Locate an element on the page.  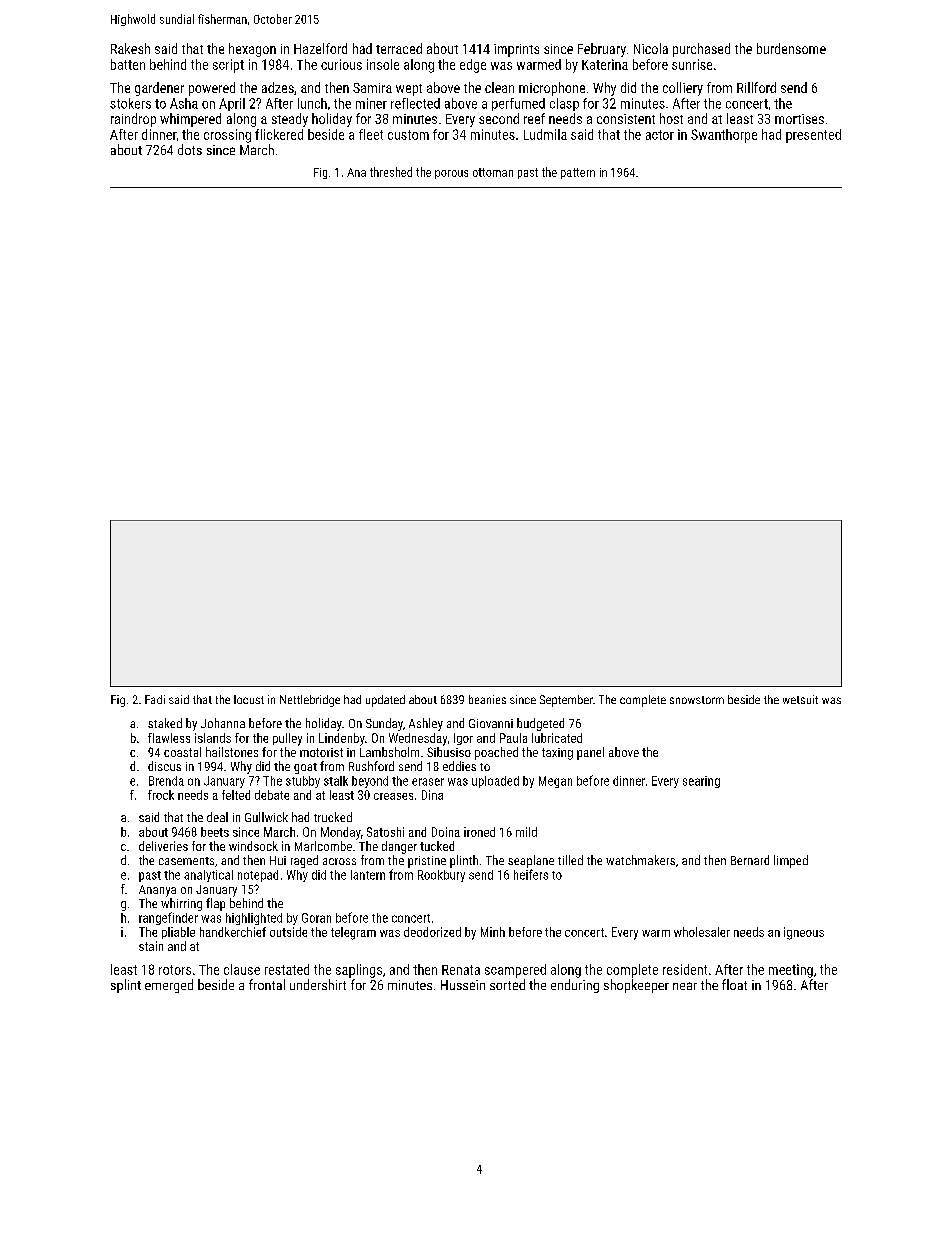
updated is located at coordinates (385, 701).
